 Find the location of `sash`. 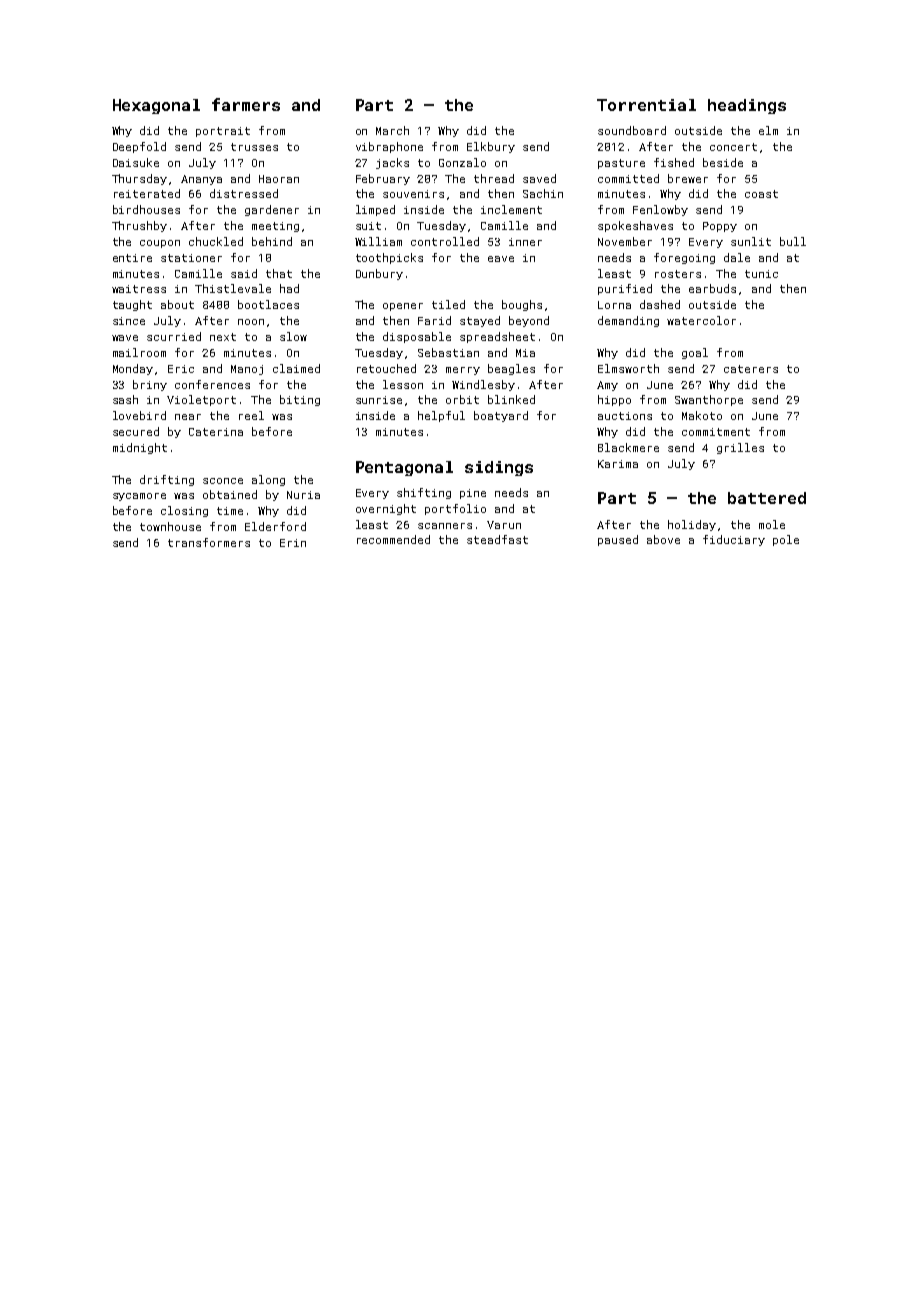

sash is located at coordinates (125, 399).
